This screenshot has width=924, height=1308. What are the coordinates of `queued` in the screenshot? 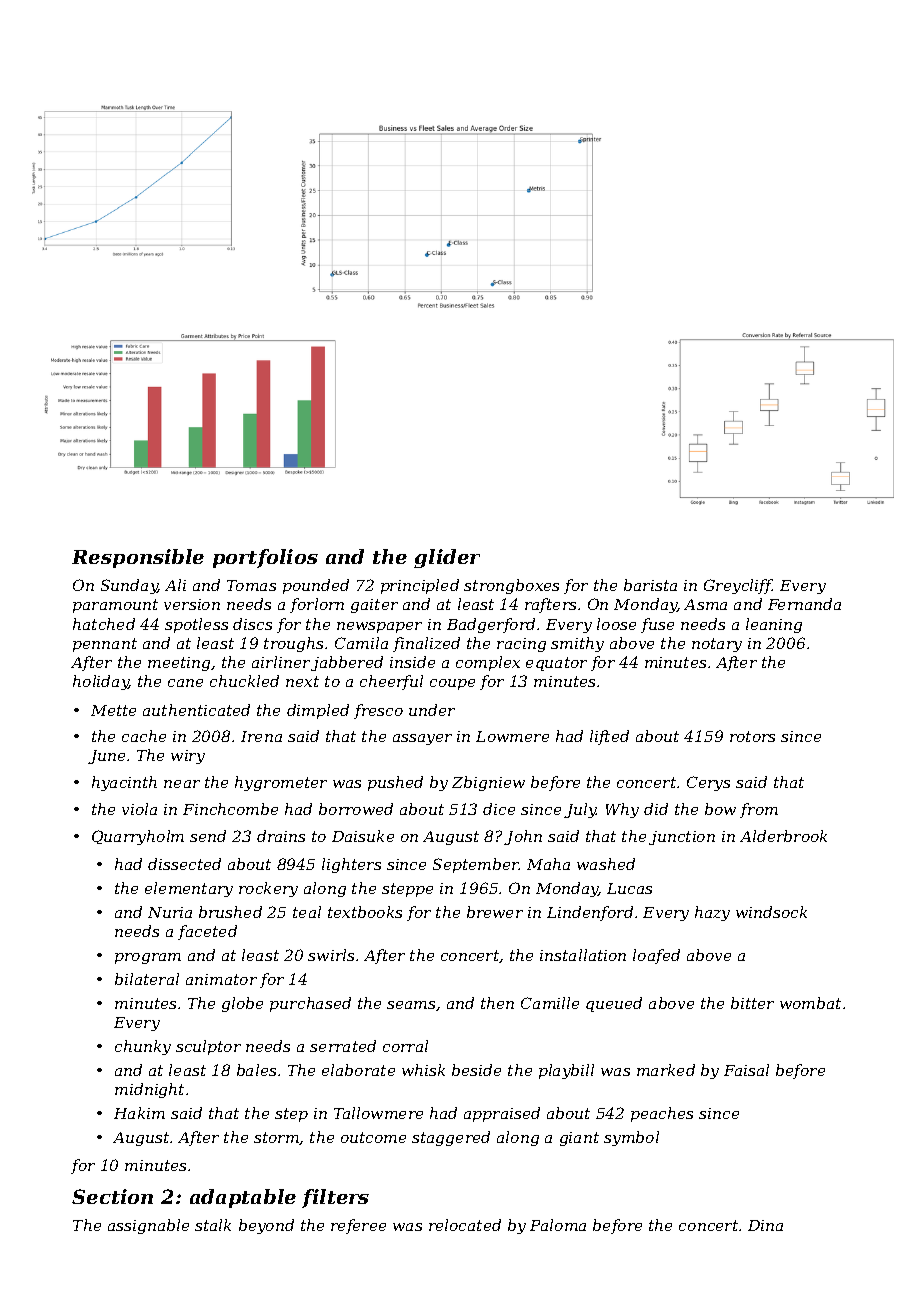 It's located at (614, 1004).
